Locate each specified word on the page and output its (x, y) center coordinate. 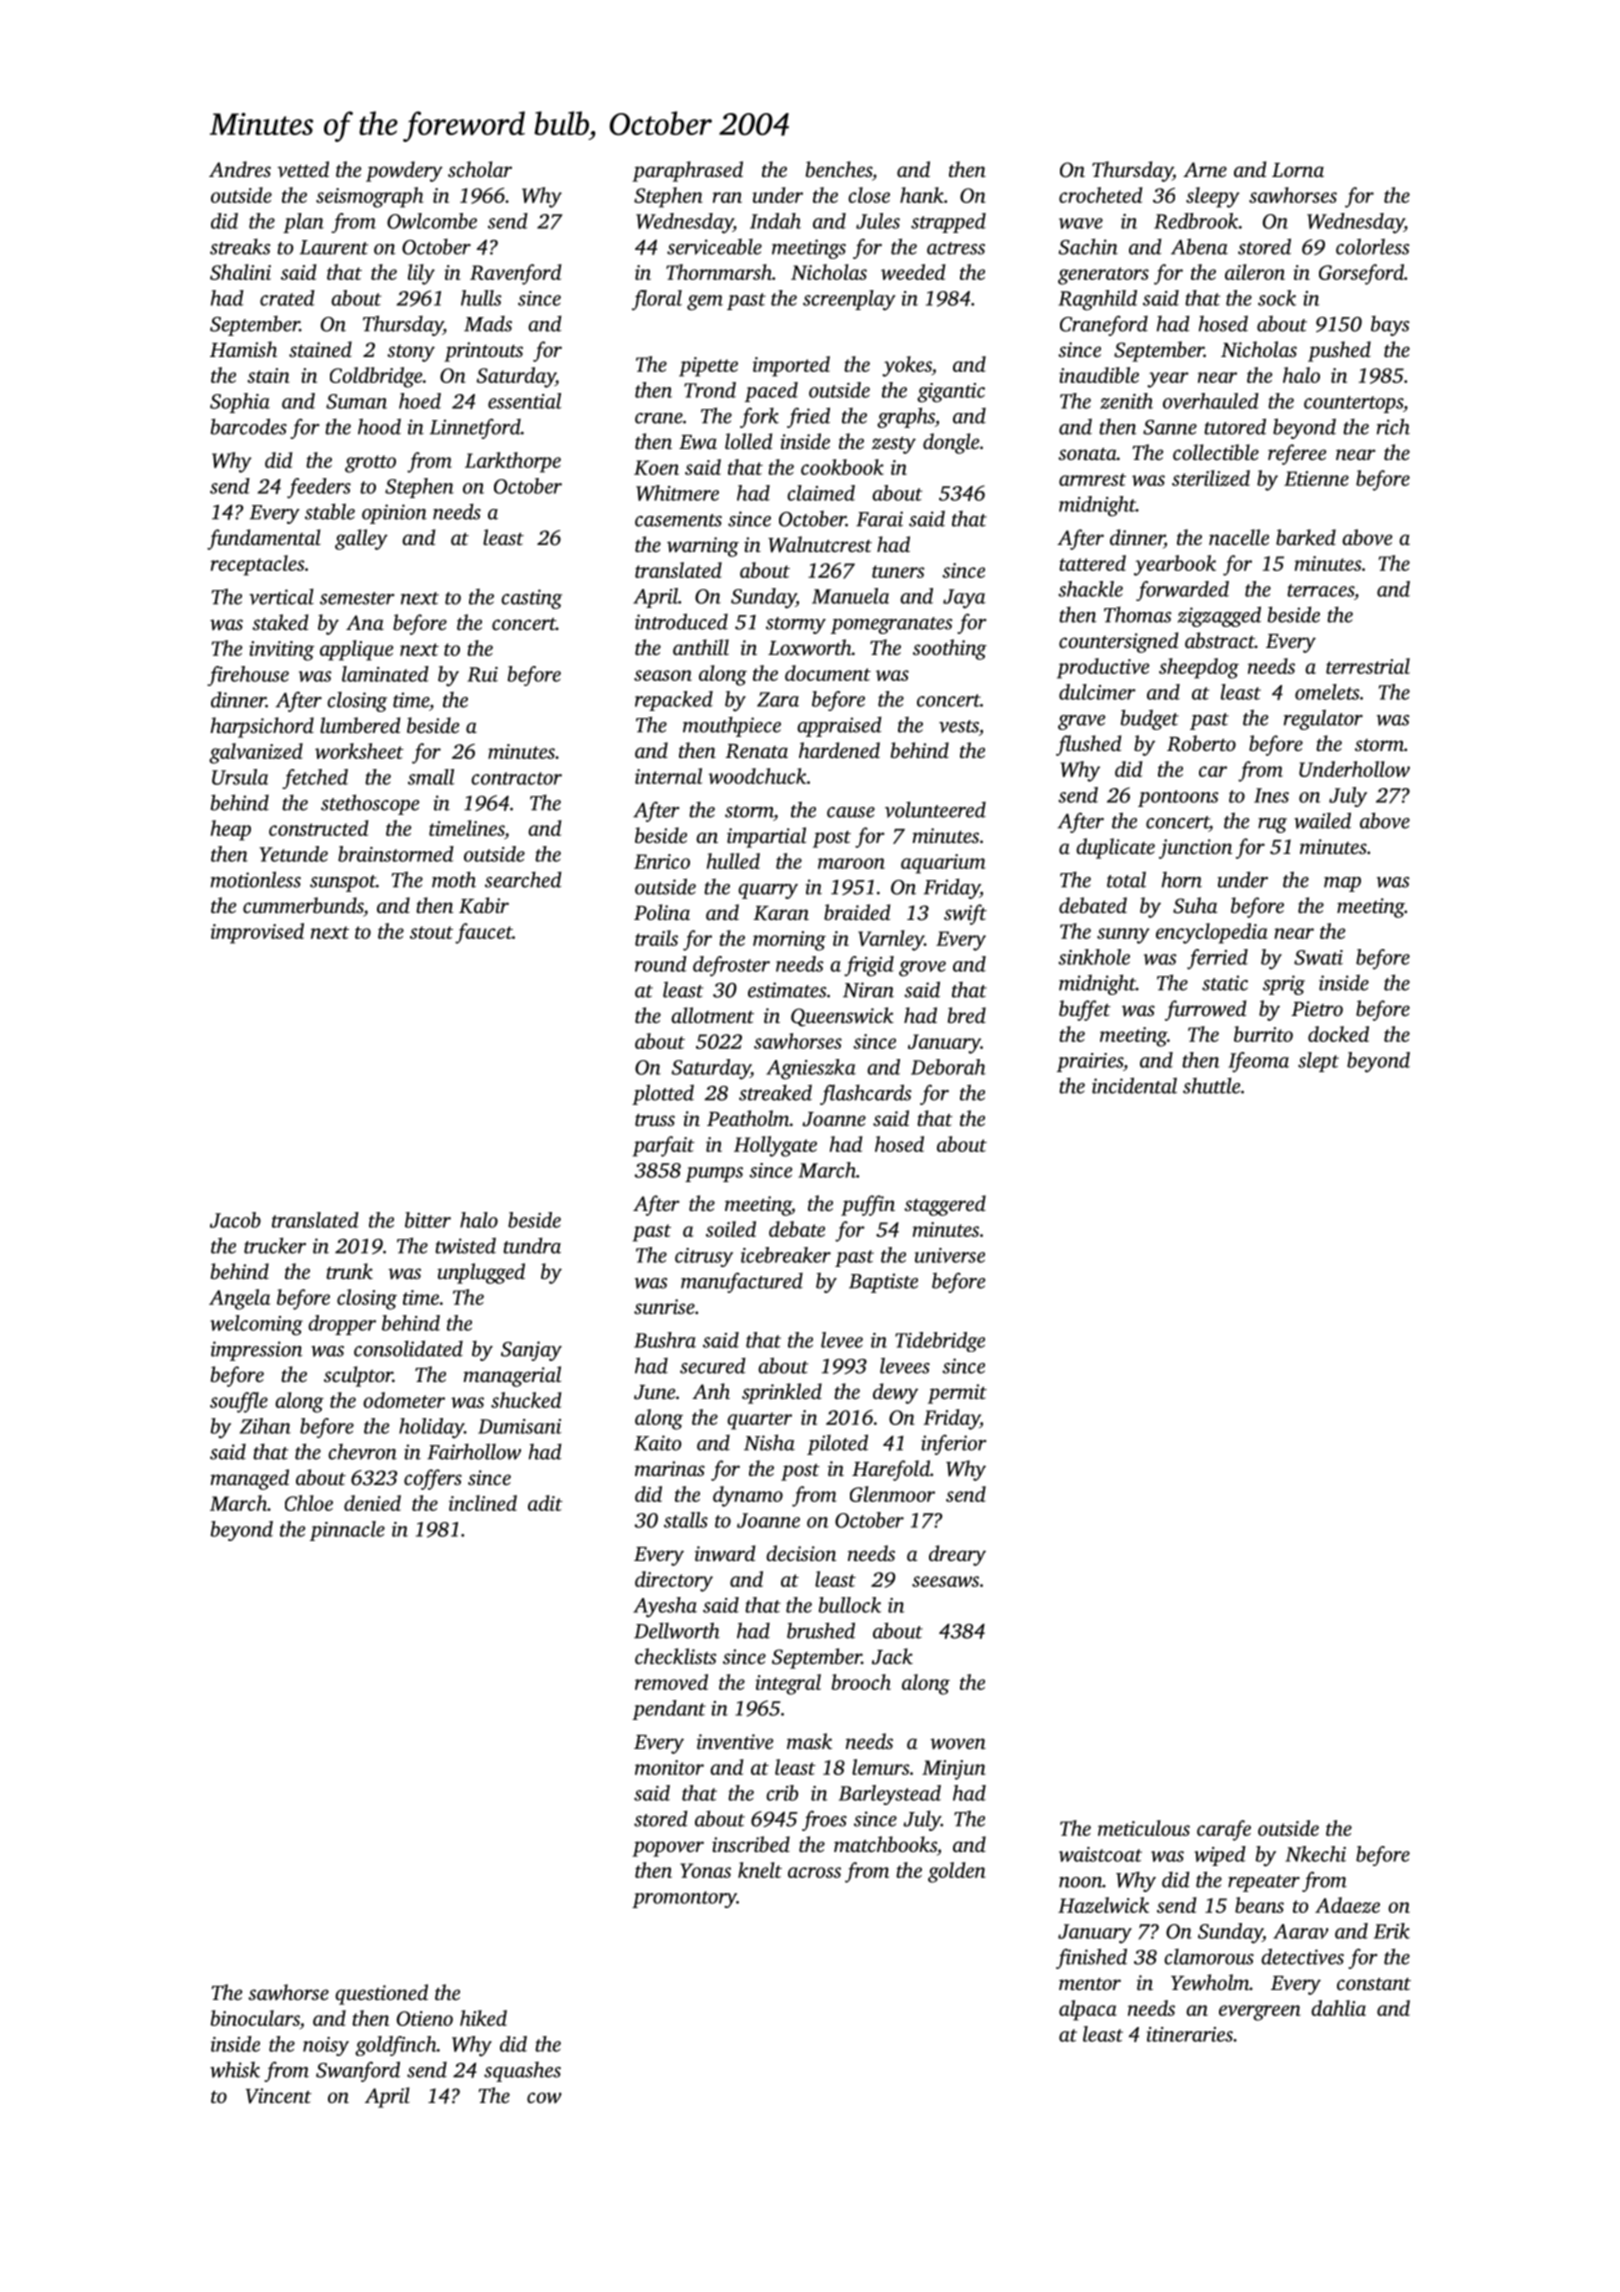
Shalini (240, 272)
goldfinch (396, 2046)
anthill (701, 647)
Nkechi (1315, 1854)
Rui (482, 674)
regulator (1323, 719)
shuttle (1211, 1085)
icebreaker (786, 1255)
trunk (349, 1271)
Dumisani (519, 1426)
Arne (1205, 169)
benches (839, 169)
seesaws (945, 1581)
